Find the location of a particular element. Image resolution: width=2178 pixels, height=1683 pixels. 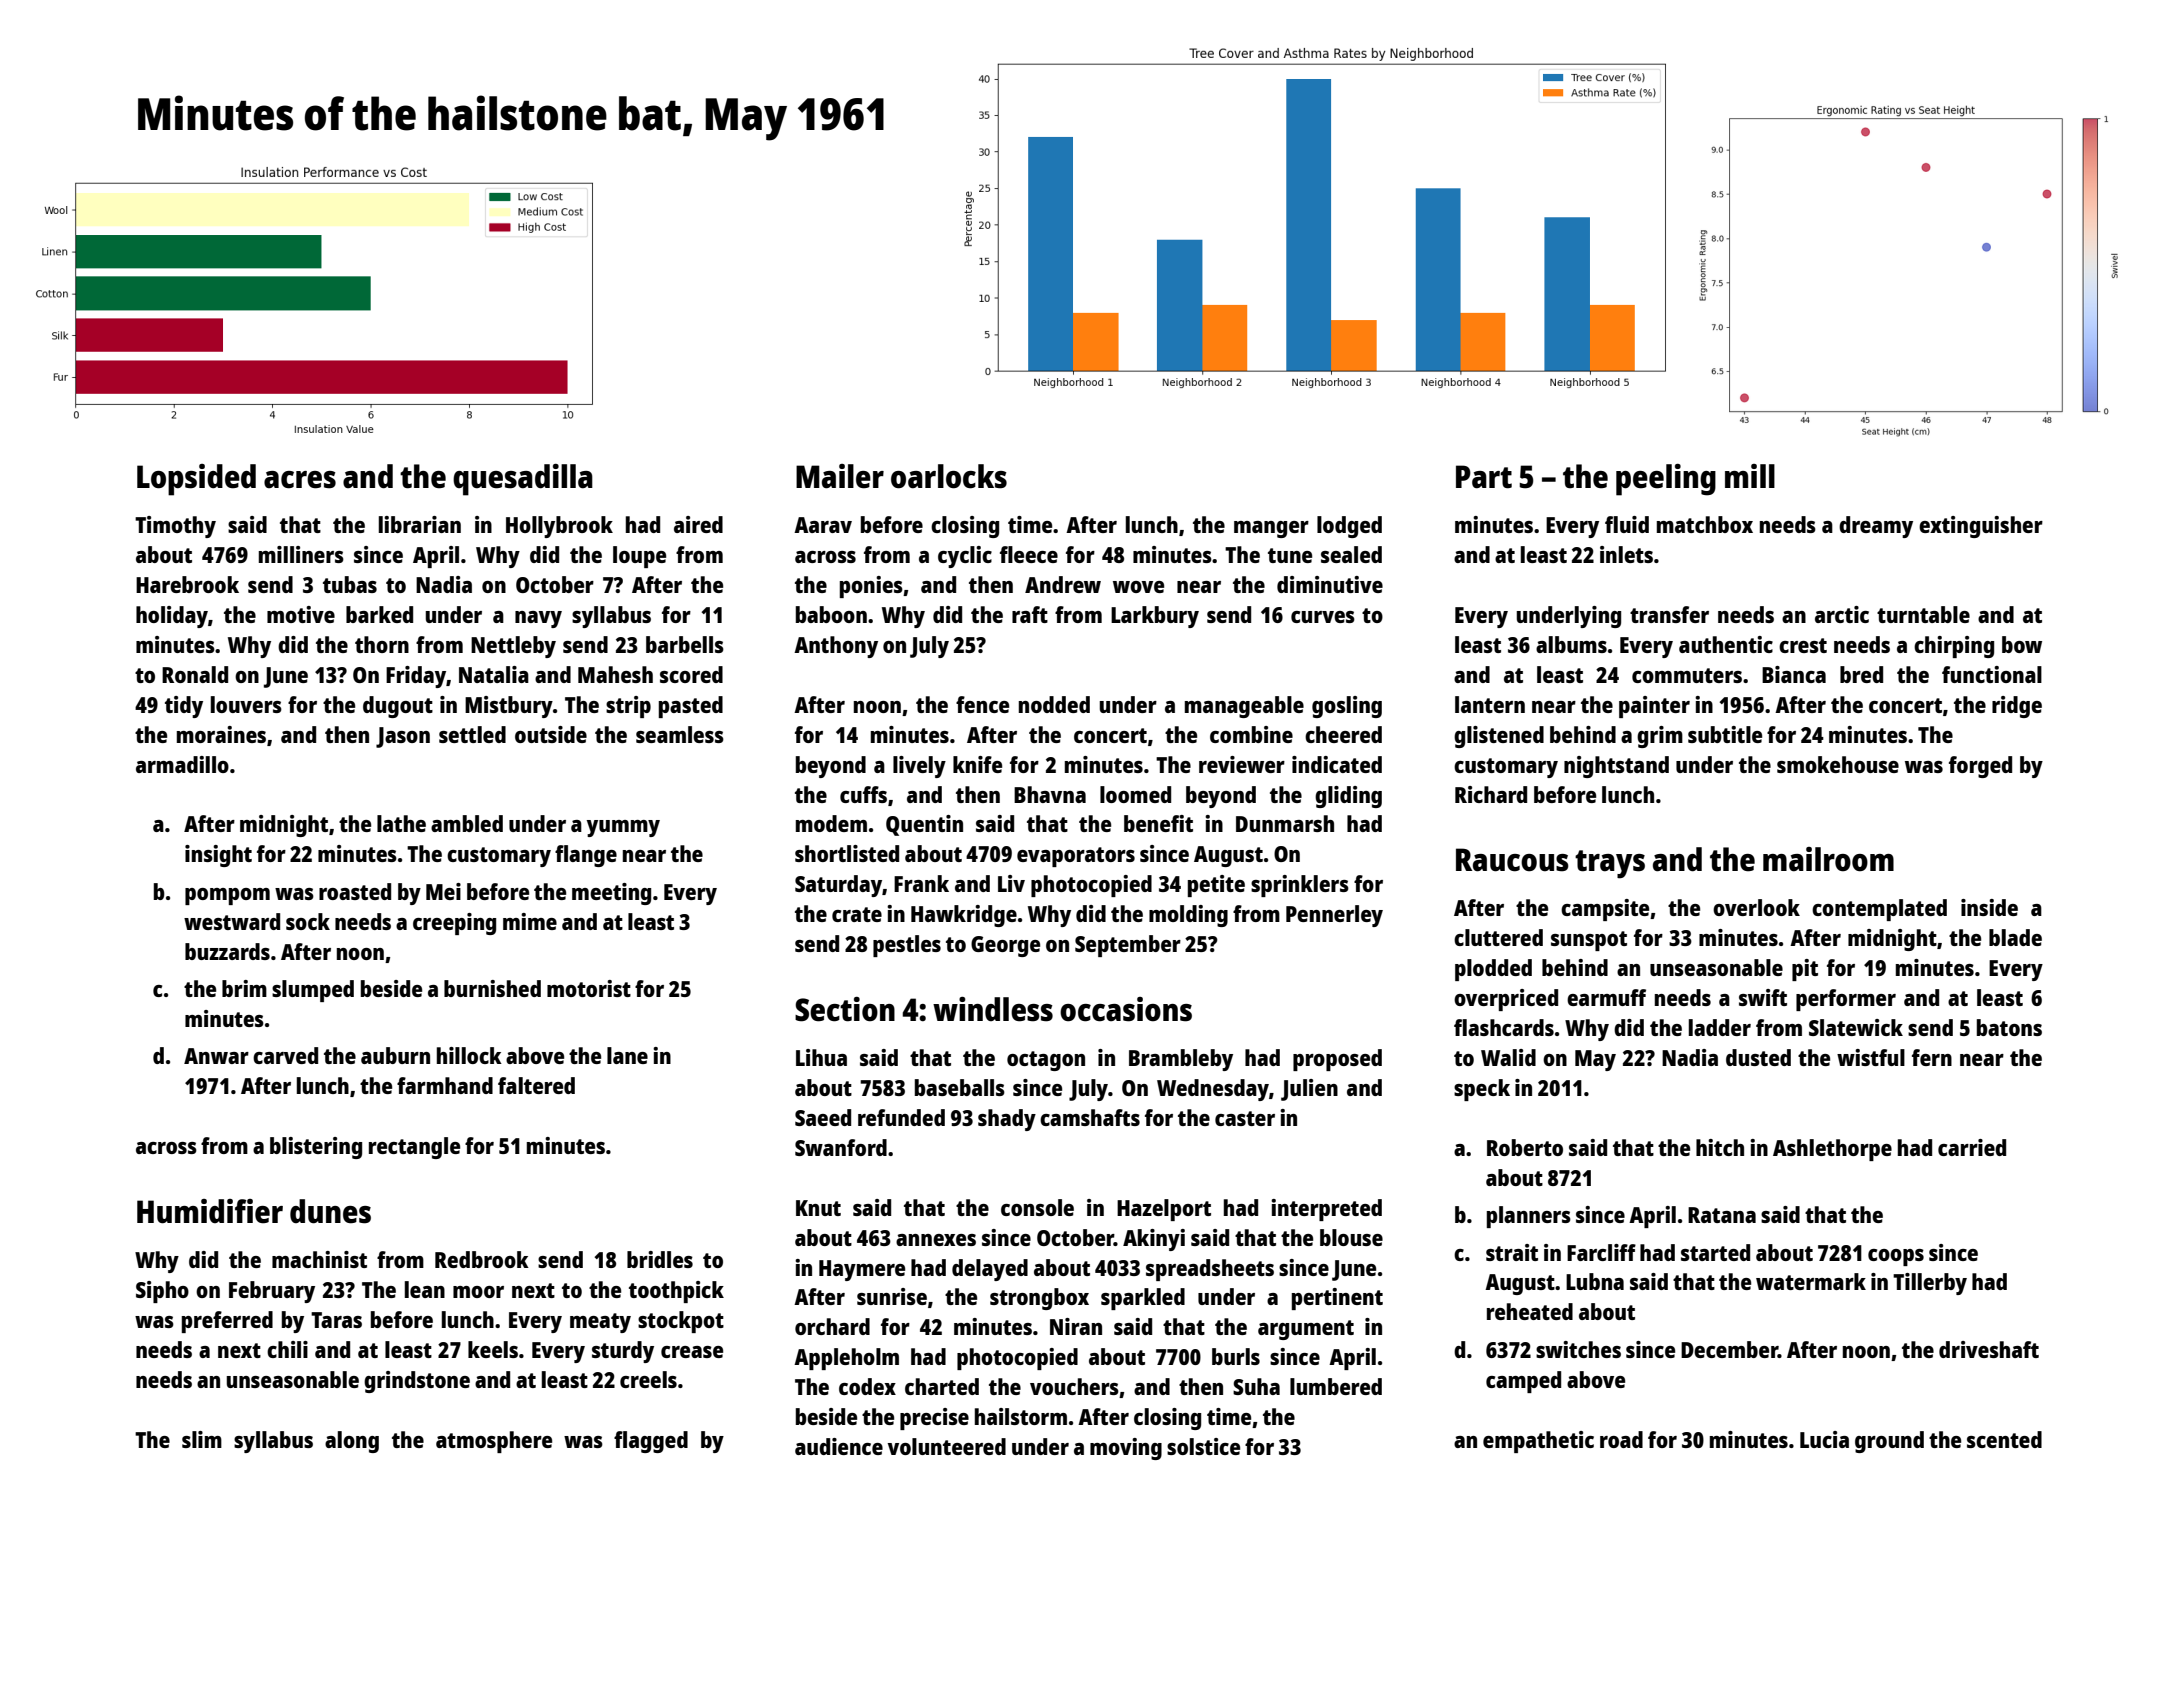

armadillo is located at coordinates (182, 764).
